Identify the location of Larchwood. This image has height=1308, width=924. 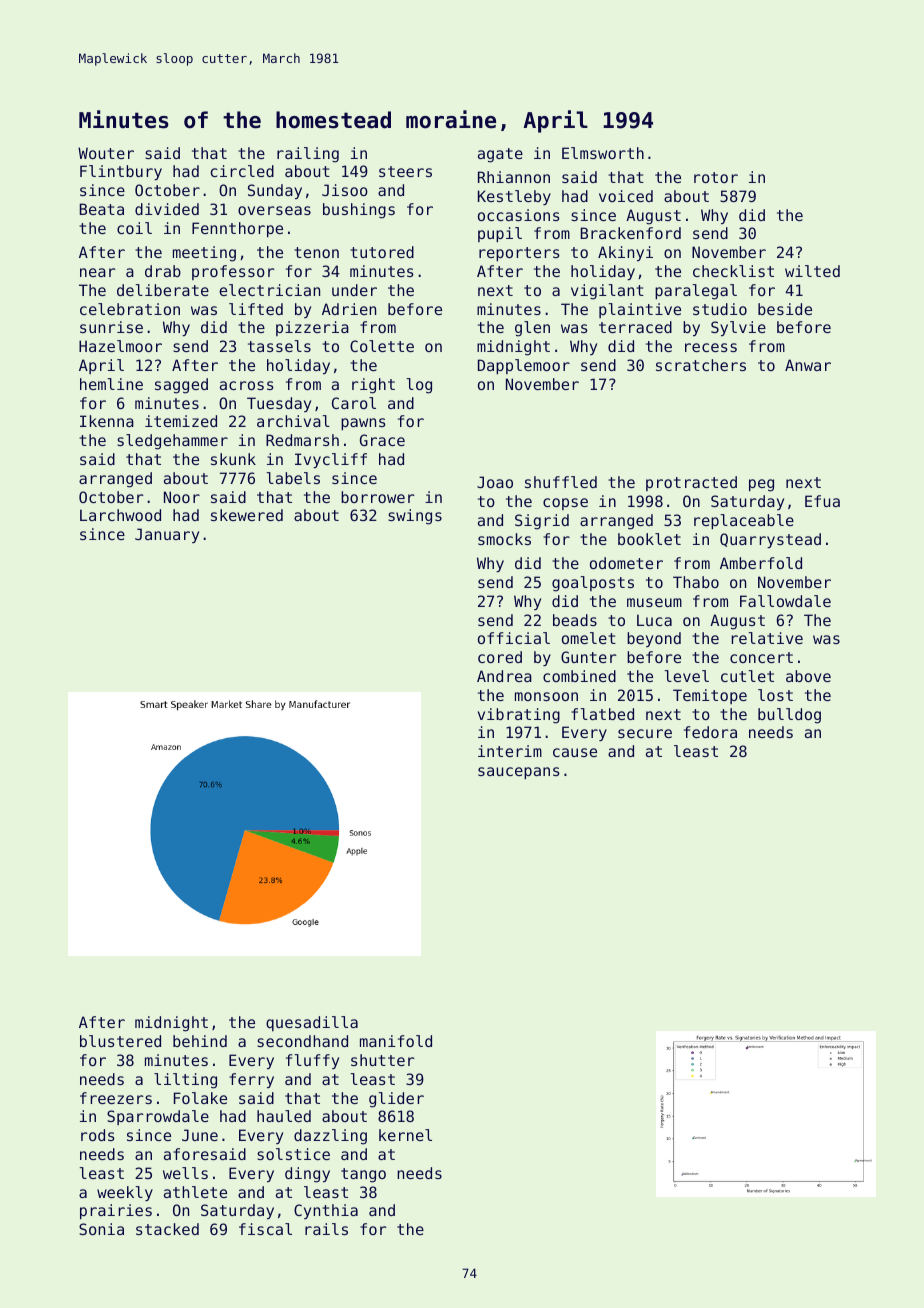
(120, 515).
